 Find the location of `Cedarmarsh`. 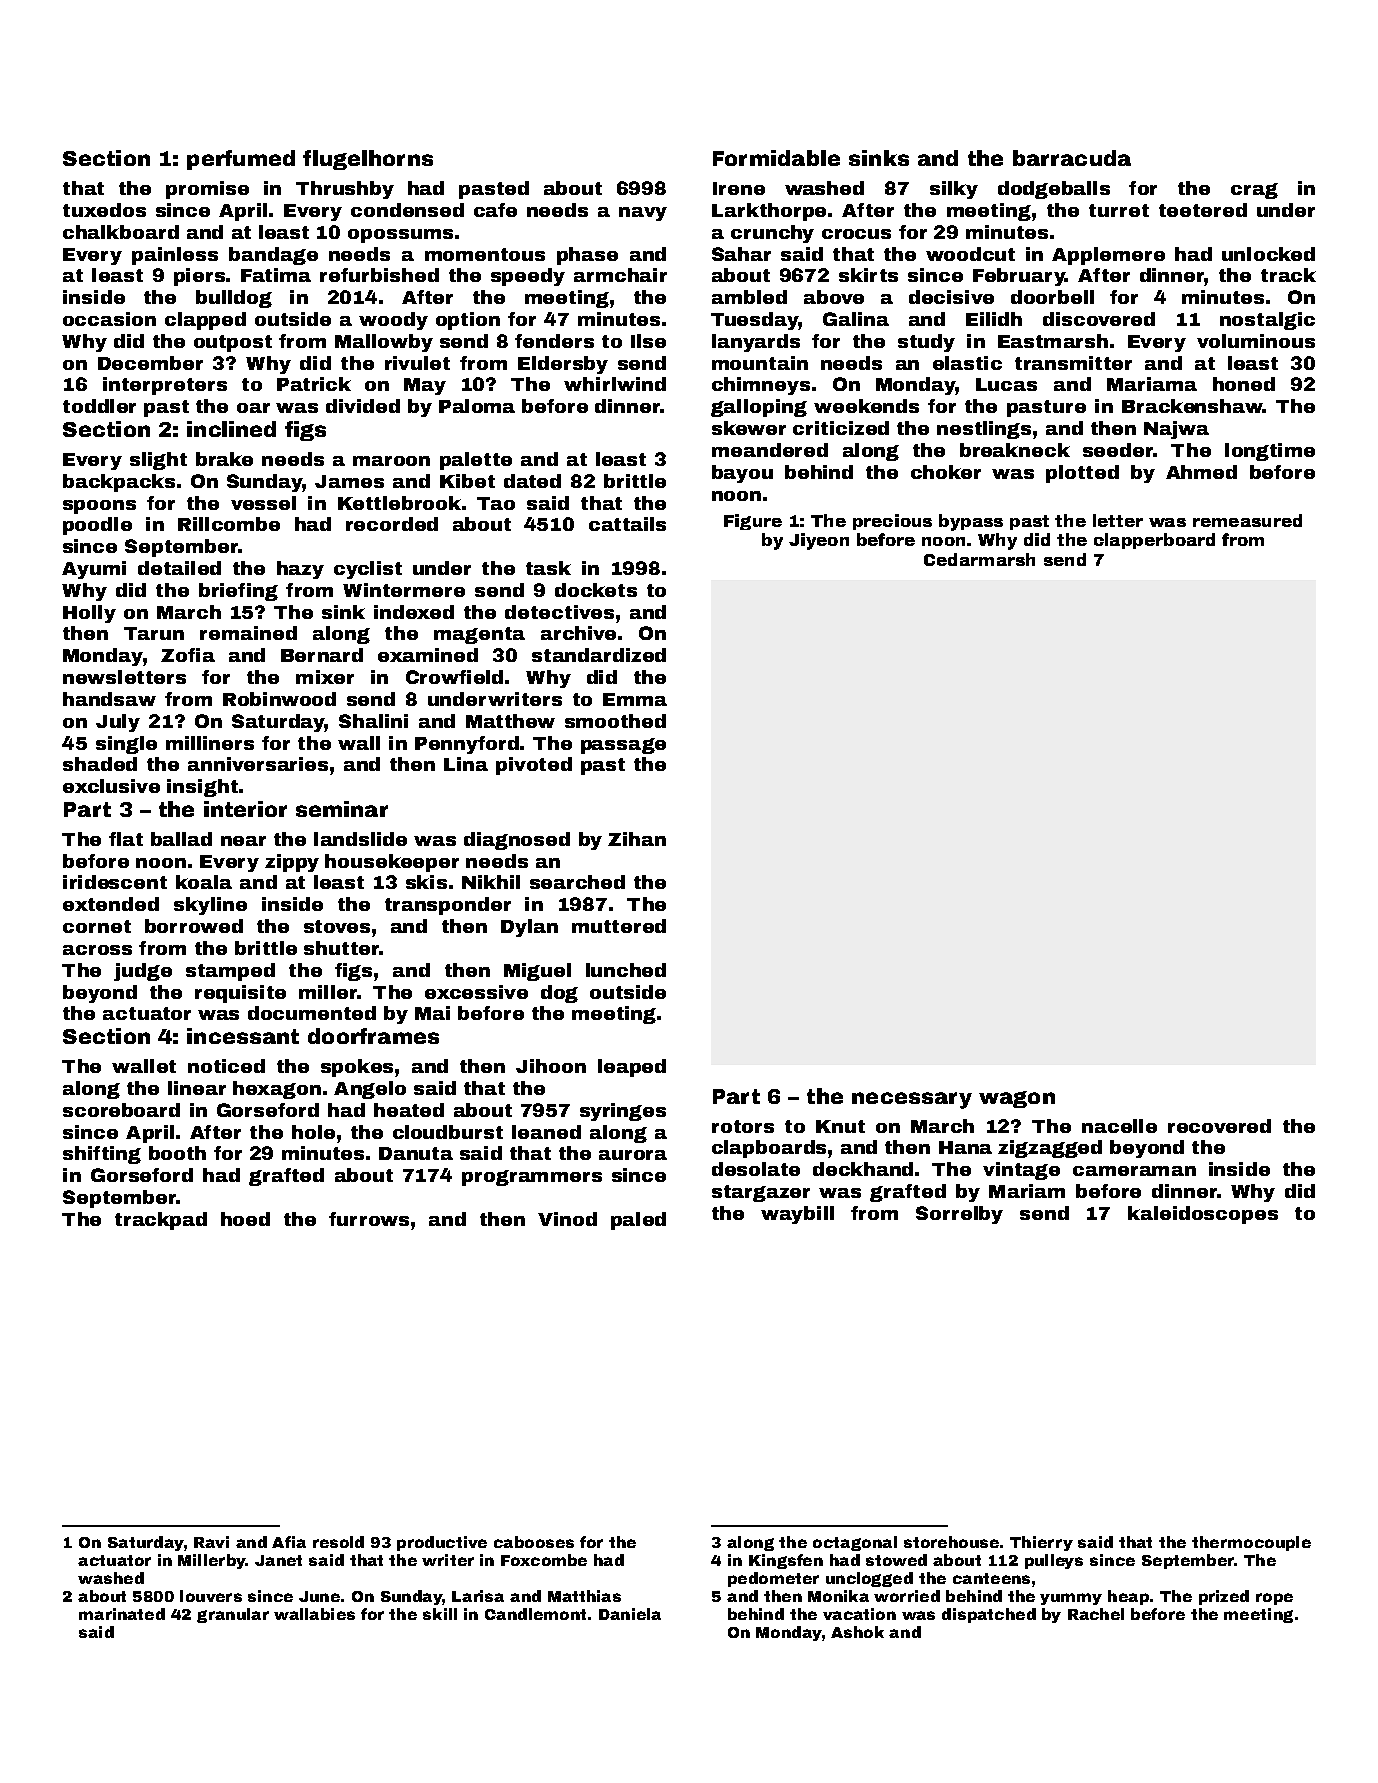

Cedarmarsh is located at coordinates (979, 559).
